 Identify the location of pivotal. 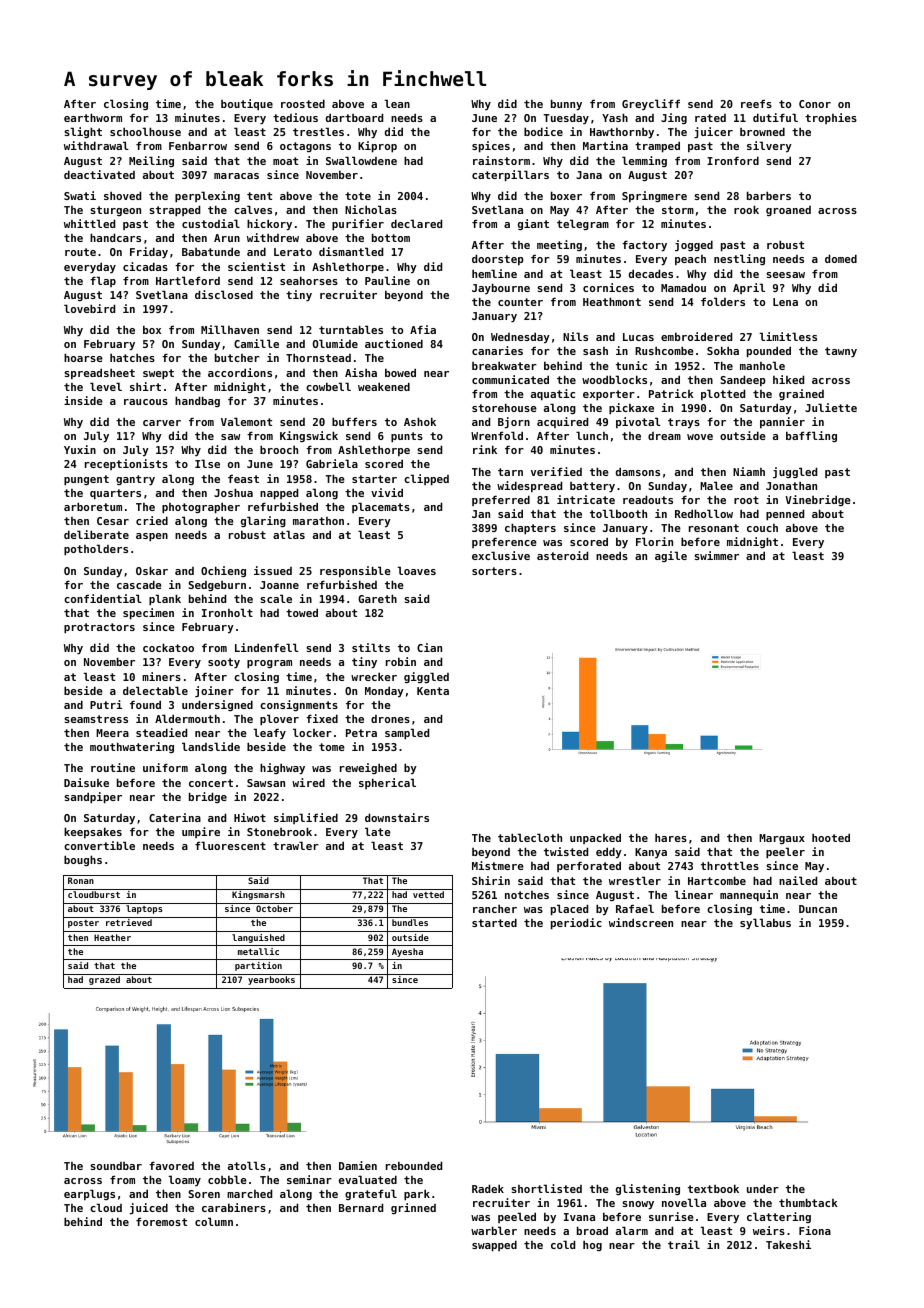
(638, 422).
